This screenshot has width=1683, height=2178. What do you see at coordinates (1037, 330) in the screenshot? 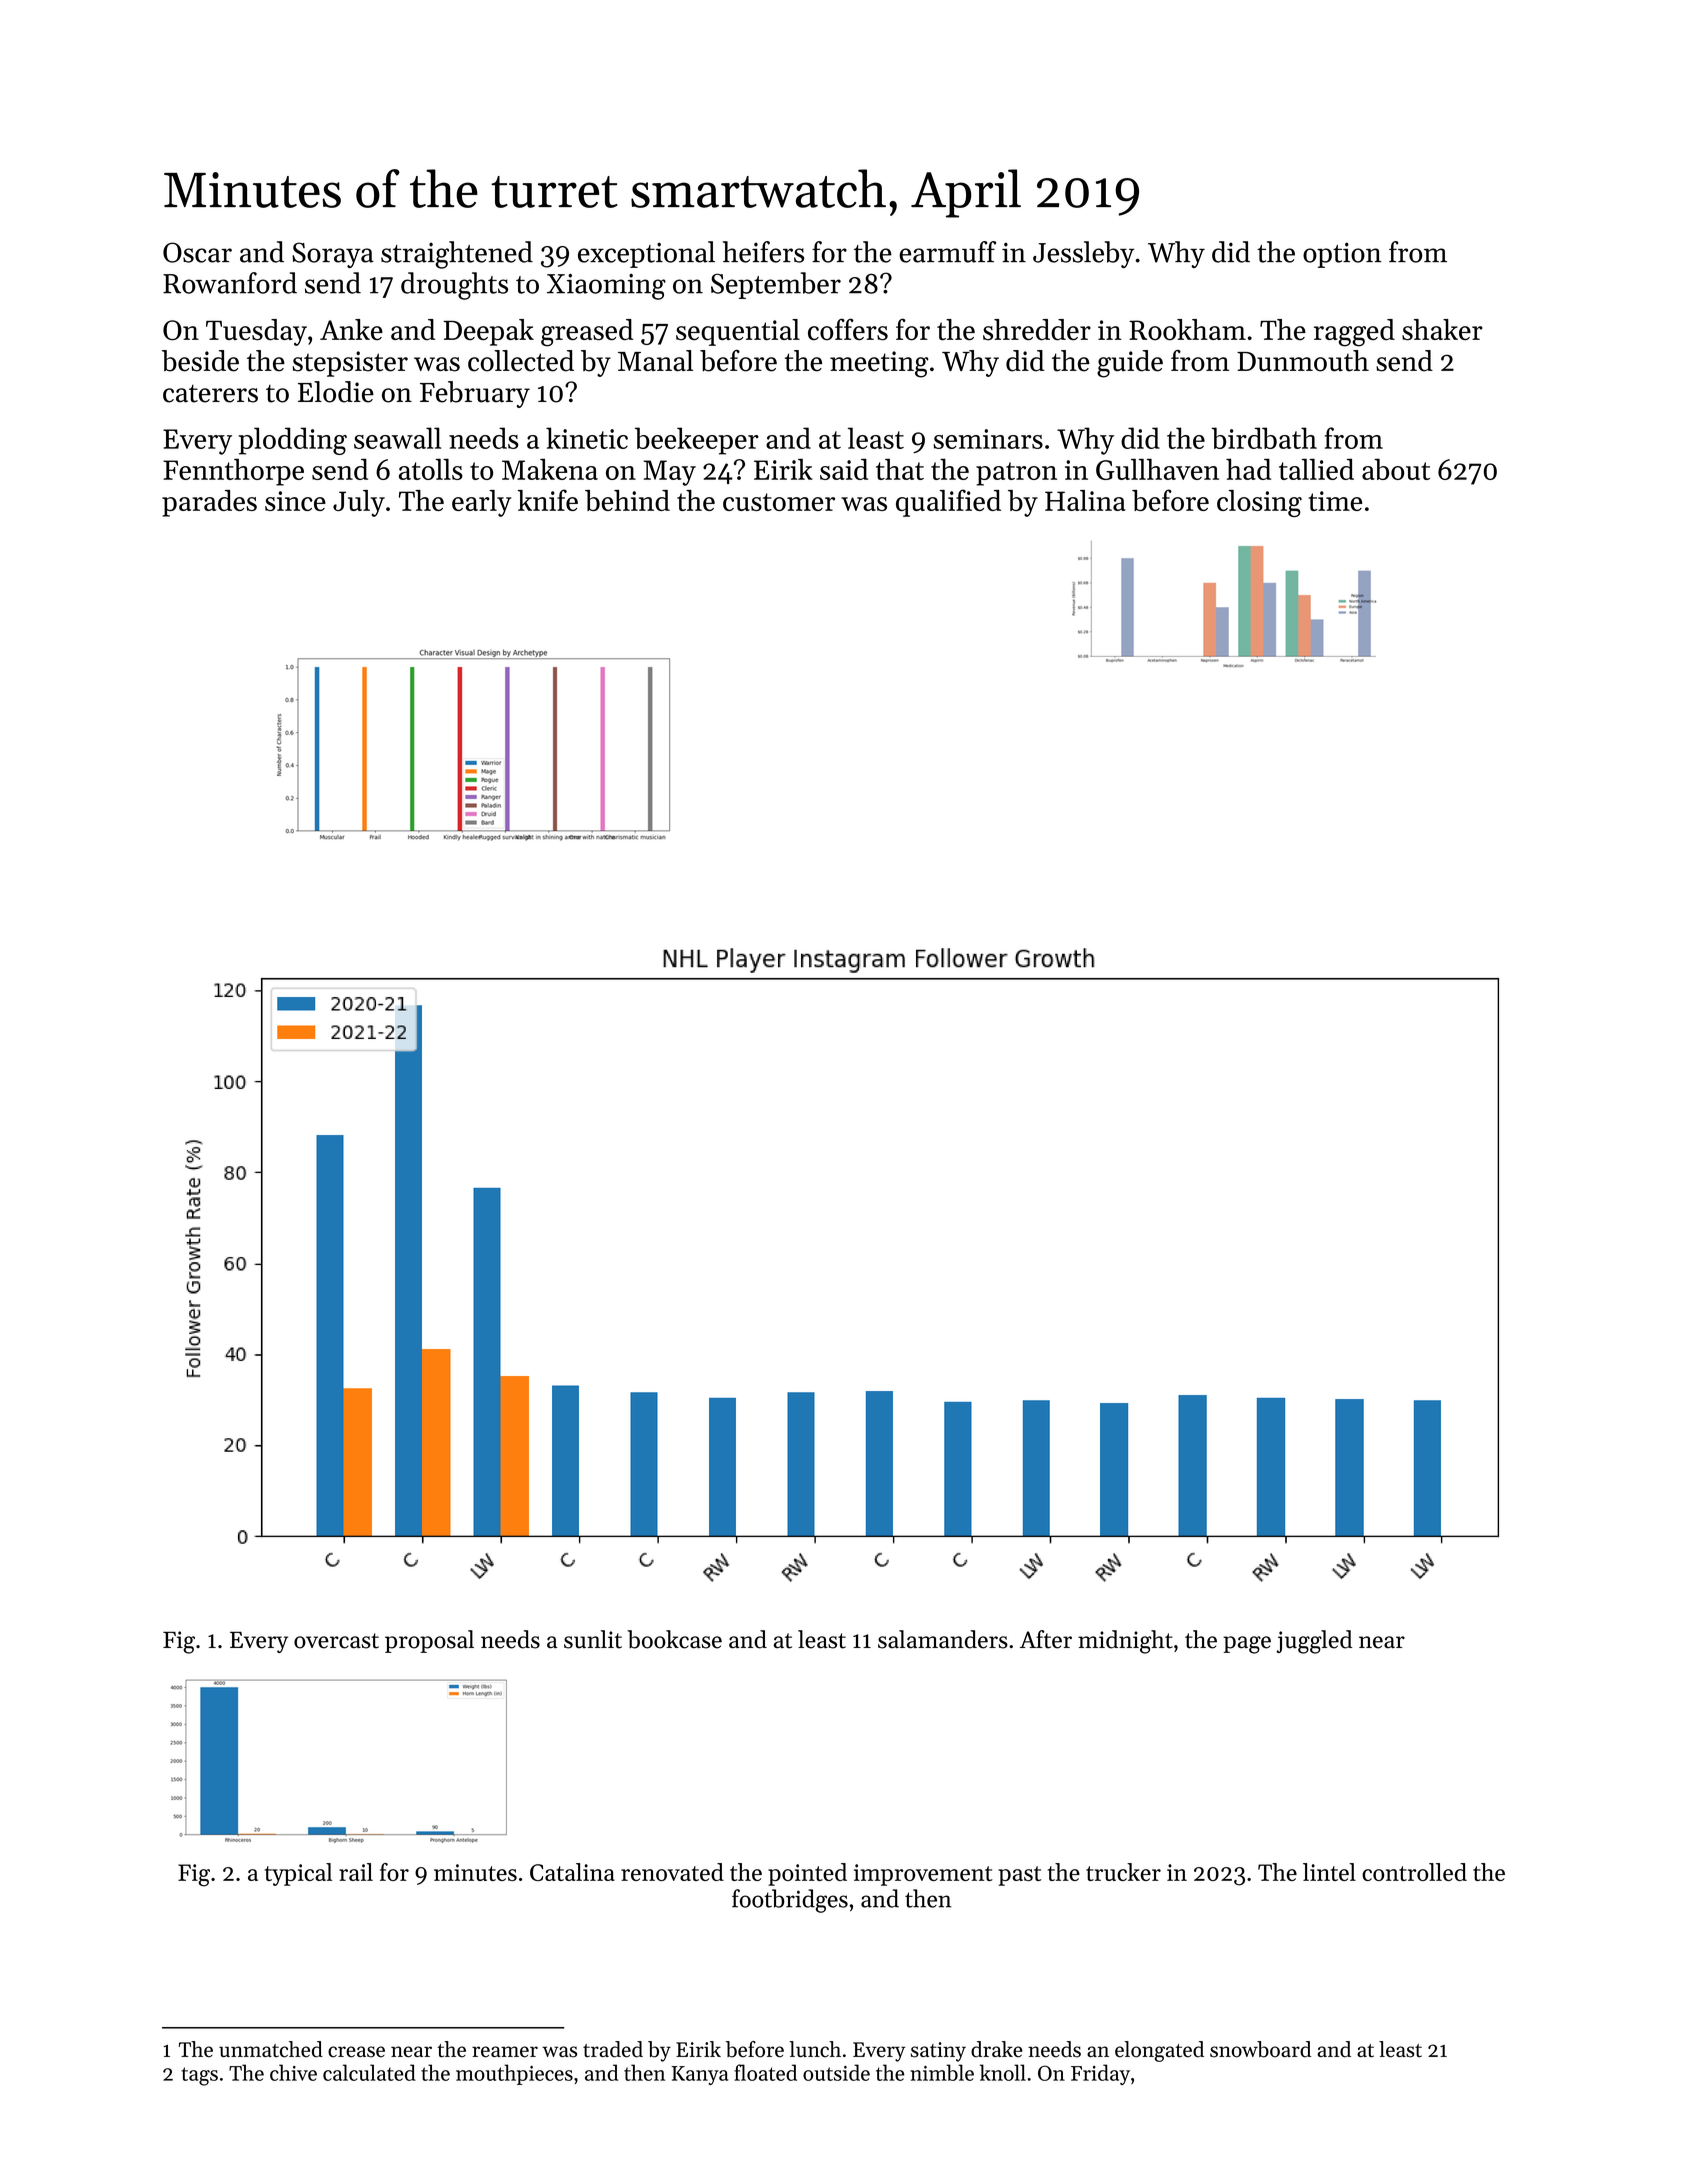
I see `shredder` at bounding box center [1037, 330].
